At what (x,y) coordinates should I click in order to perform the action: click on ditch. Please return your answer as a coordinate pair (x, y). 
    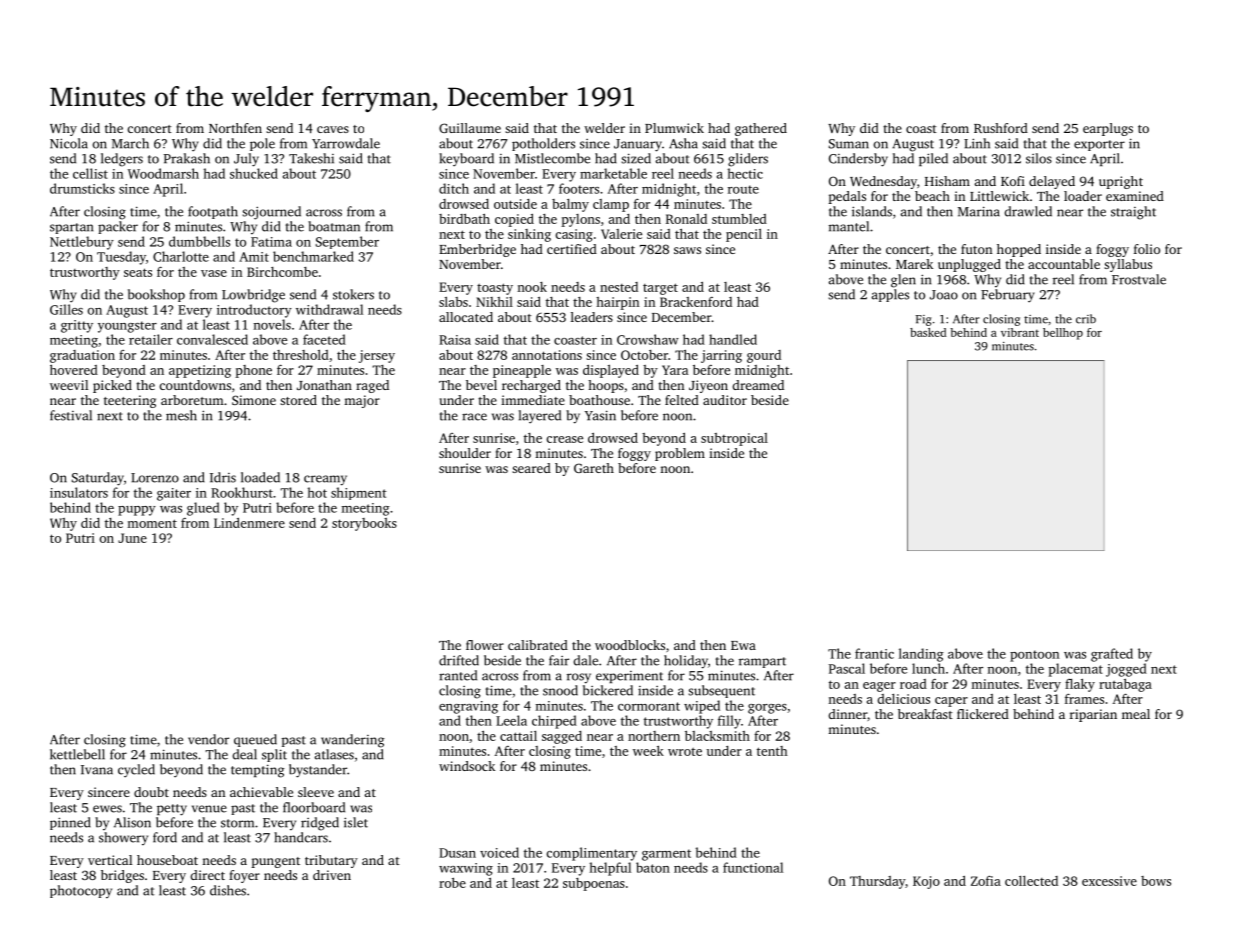
    Looking at the image, I should click on (454, 188).
